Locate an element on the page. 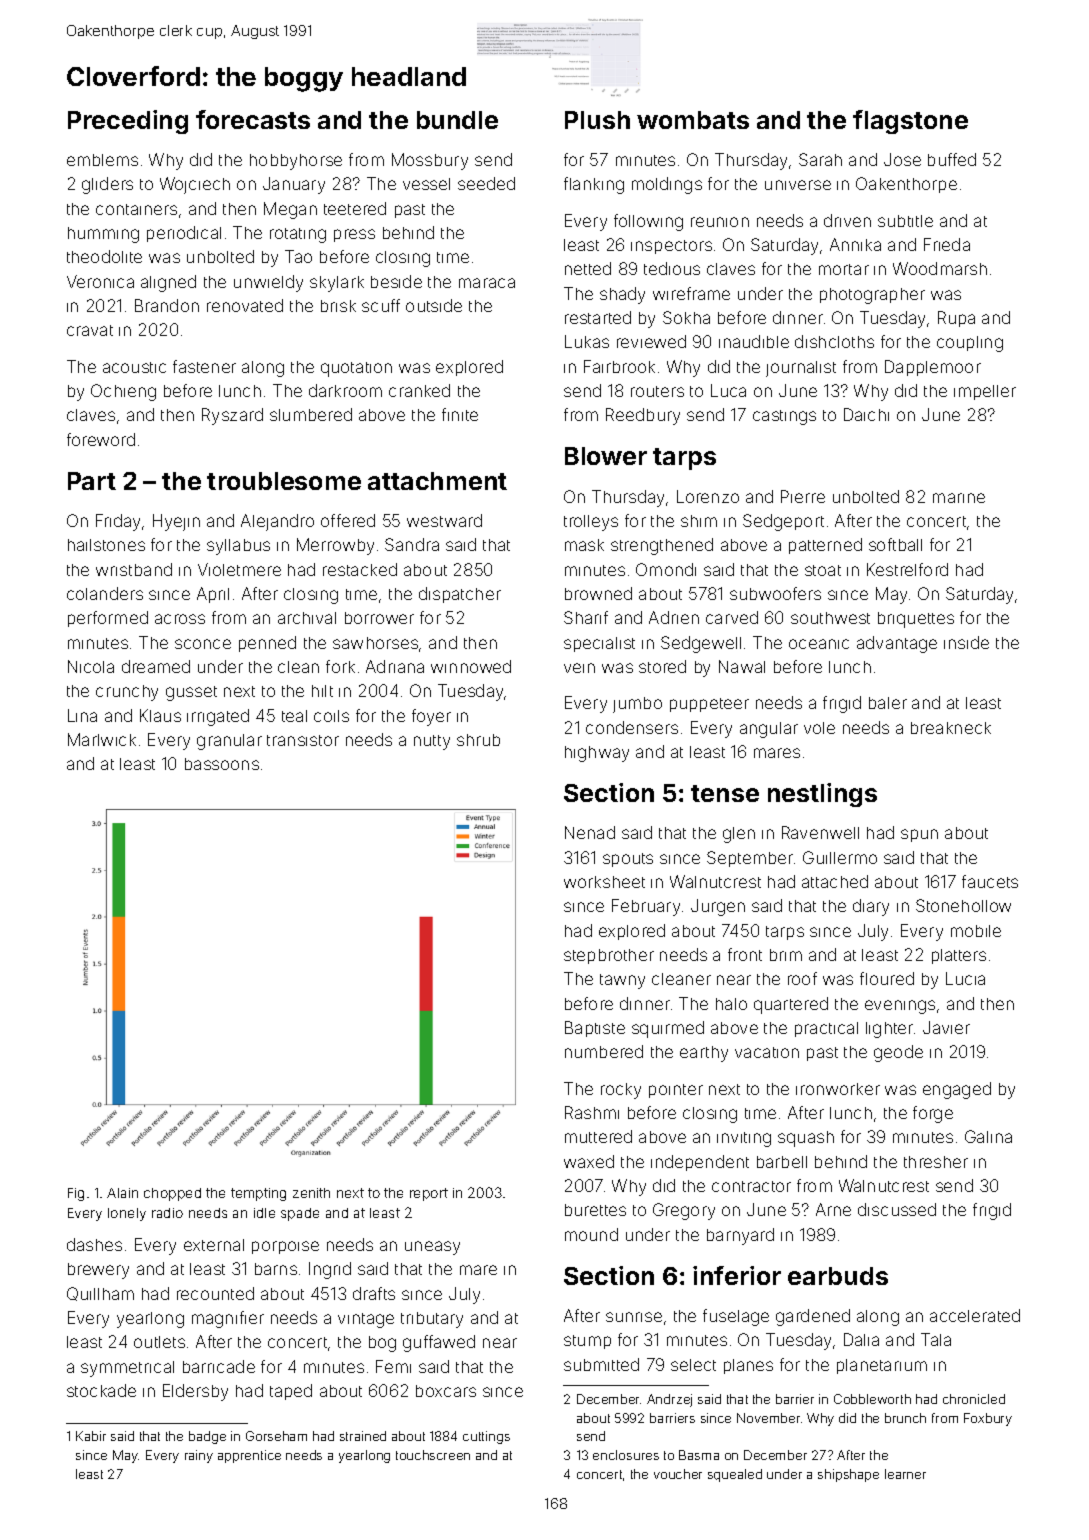 The height and width of the document is (1540, 1089). netted is located at coordinates (588, 268).
